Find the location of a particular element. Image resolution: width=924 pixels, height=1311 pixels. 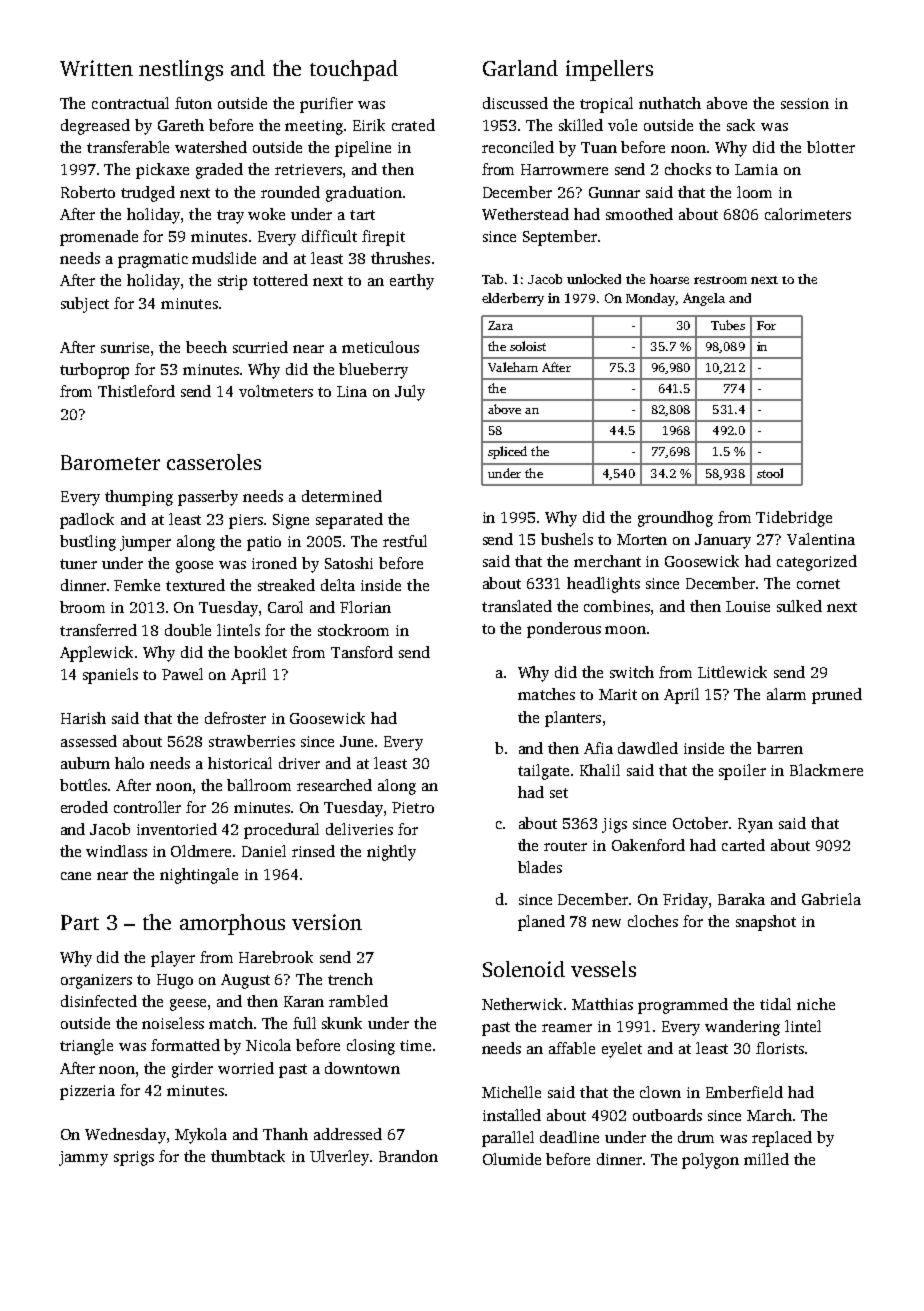

spliced is located at coordinates (507, 452).
